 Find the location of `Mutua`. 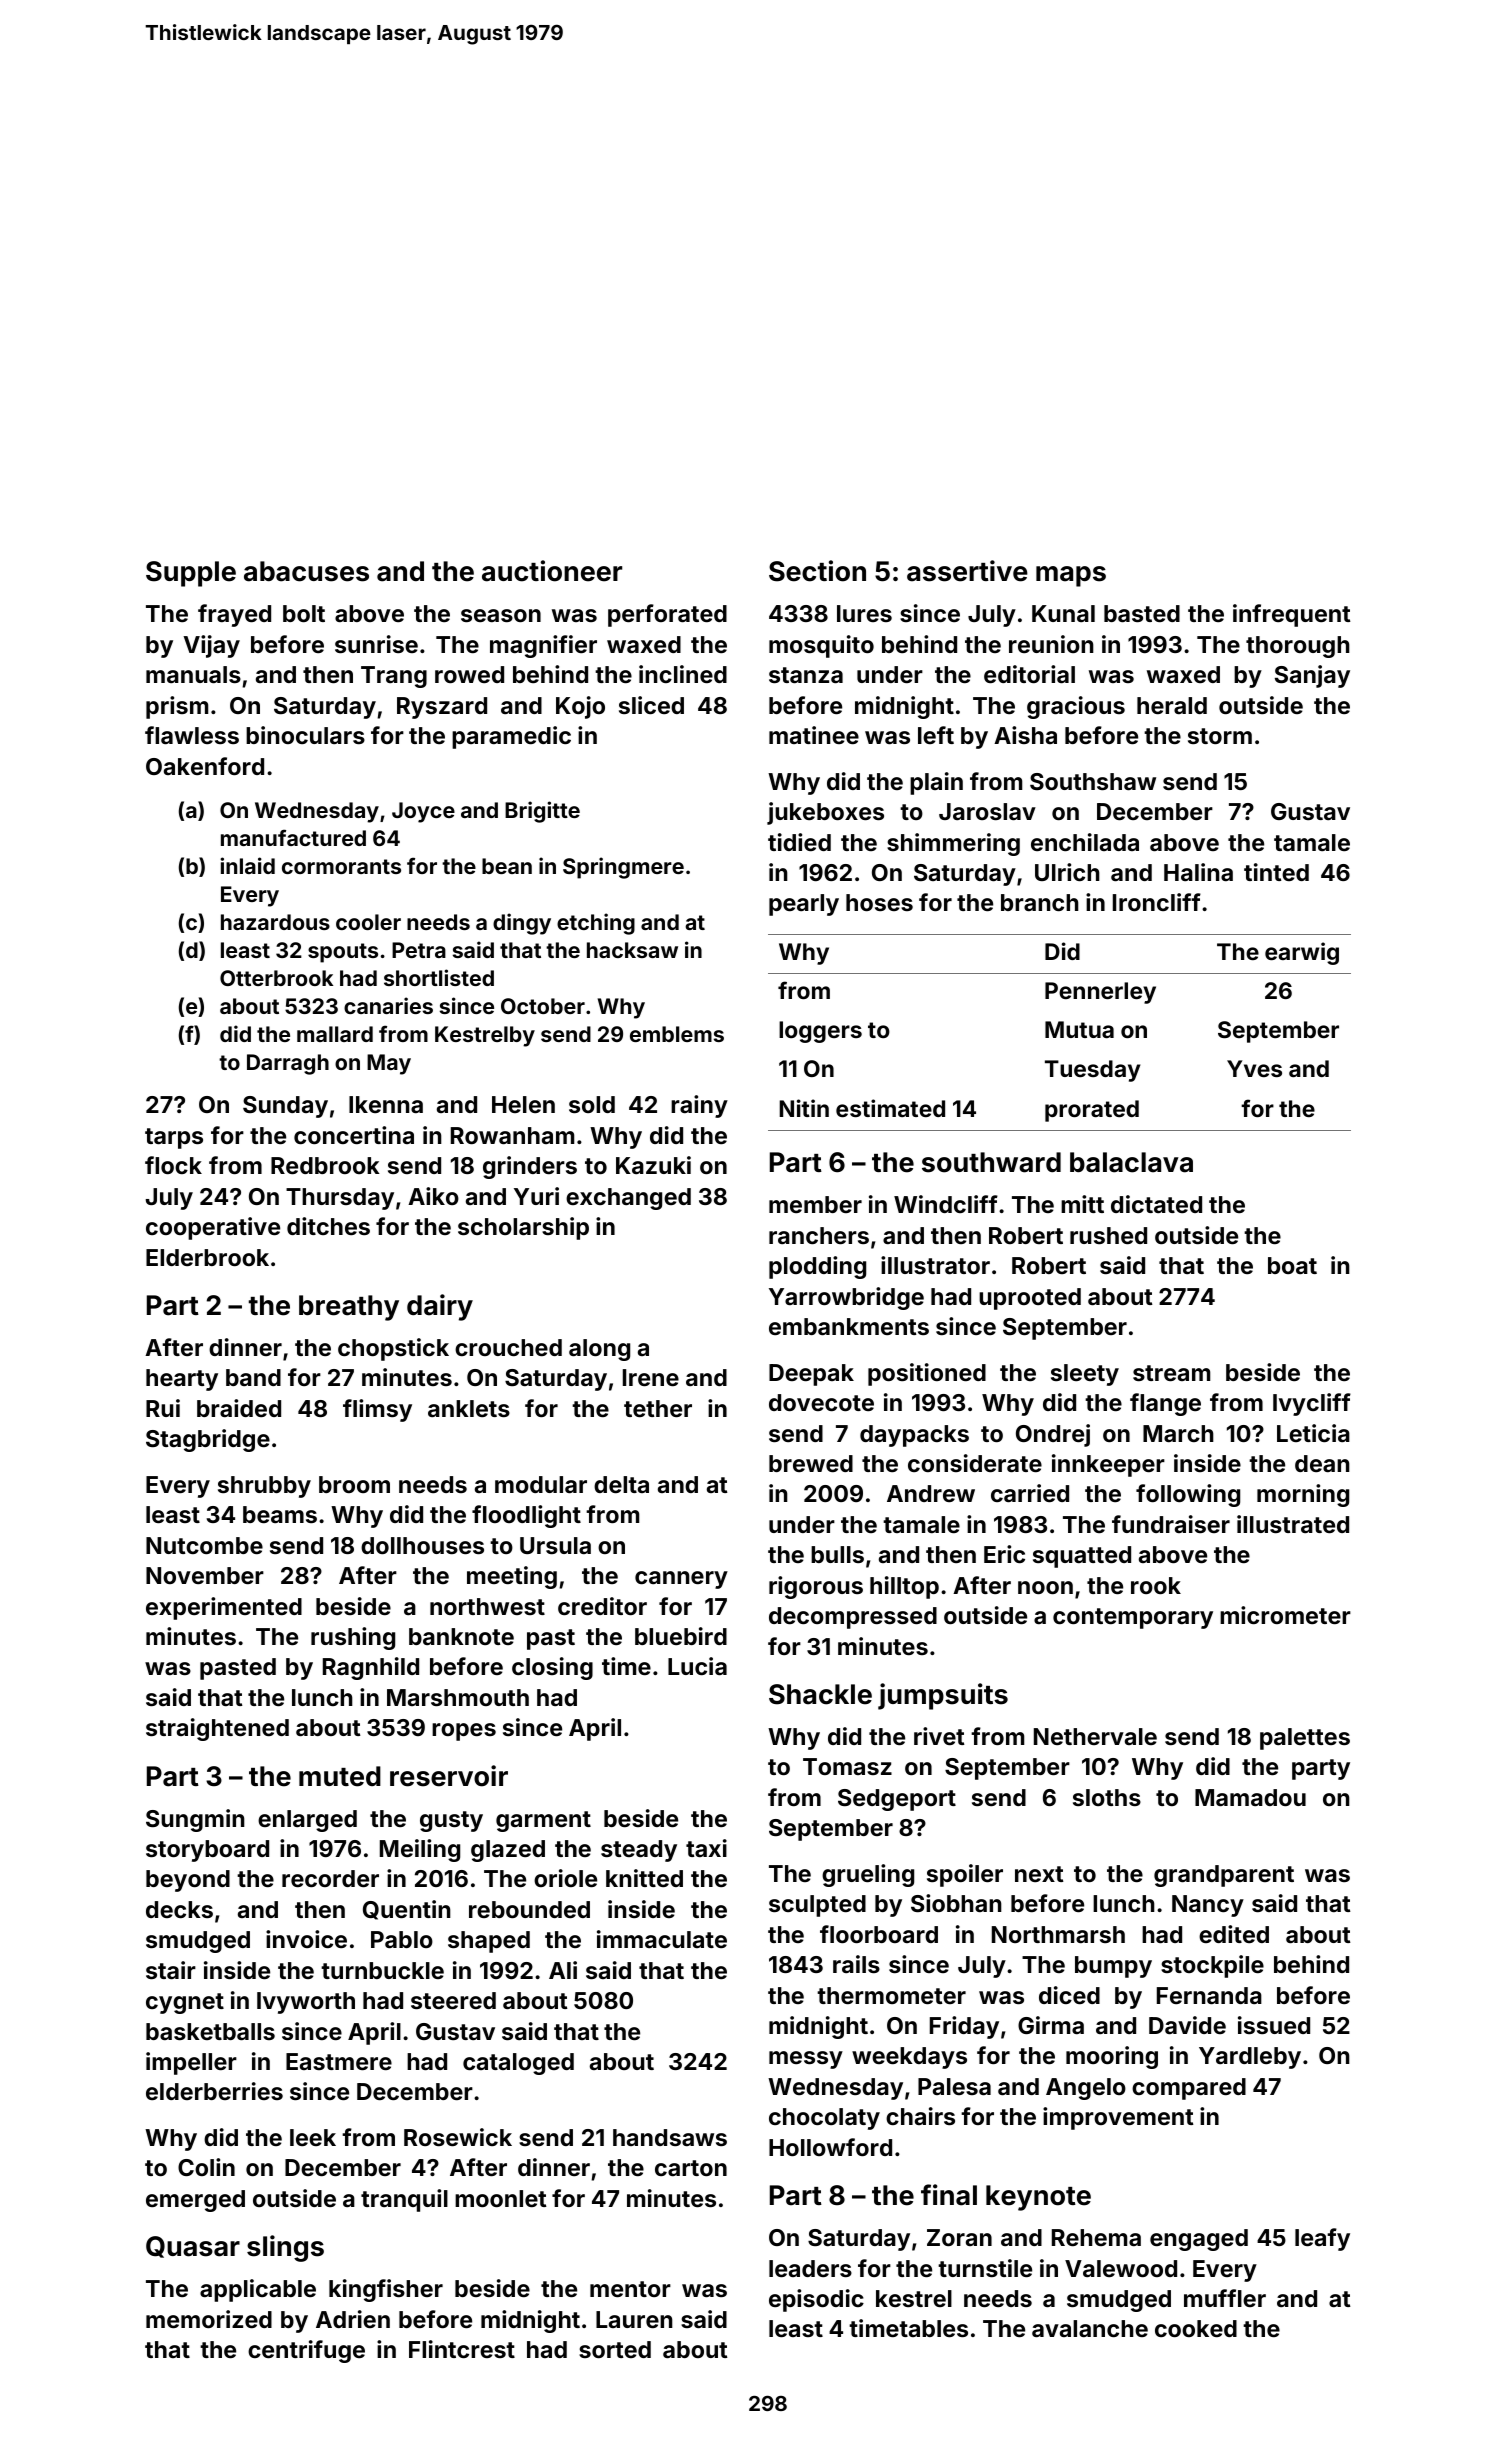

Mutua is located at coordinates (1079, 1029).
